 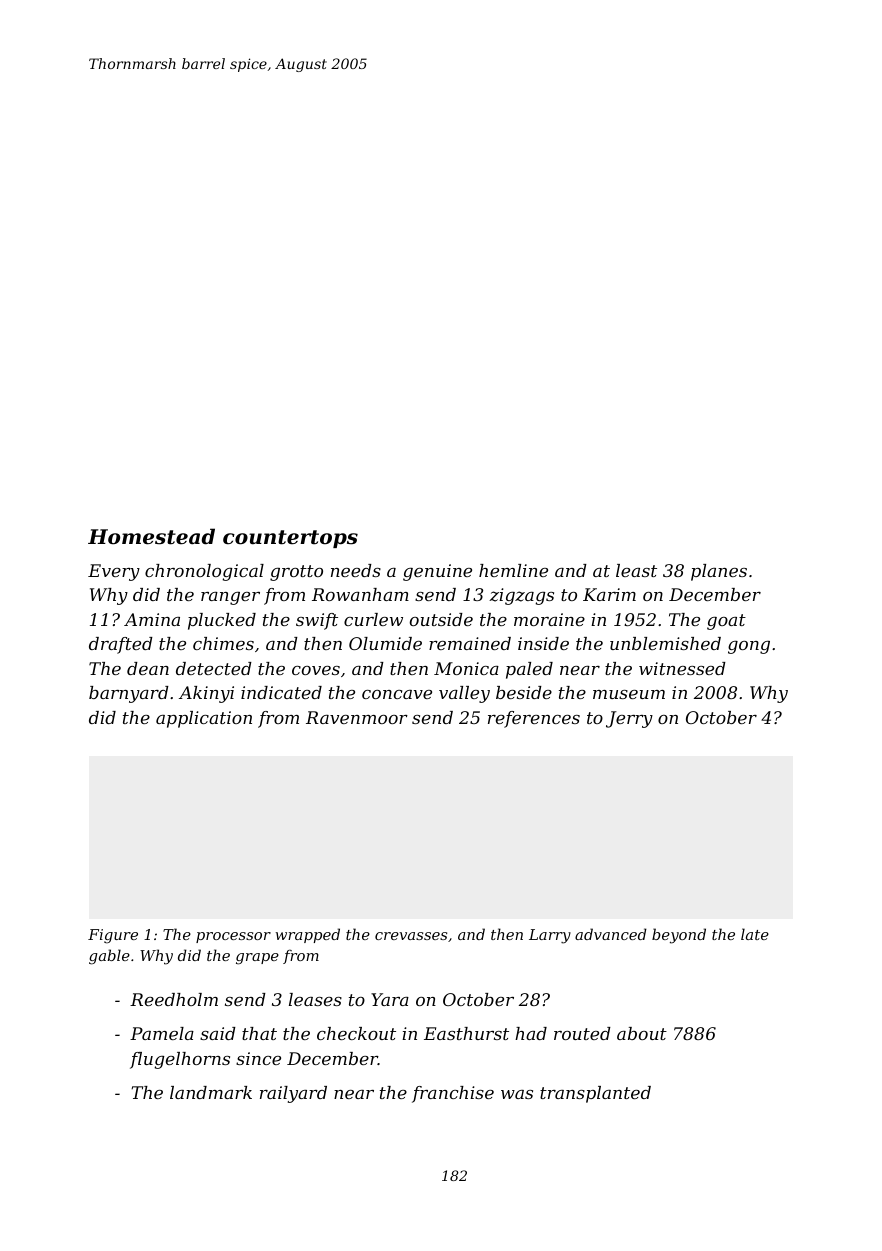 What do you see at coordinates (611, 934) in the document?
I see `advanced` at bounding box center [611, 934].
